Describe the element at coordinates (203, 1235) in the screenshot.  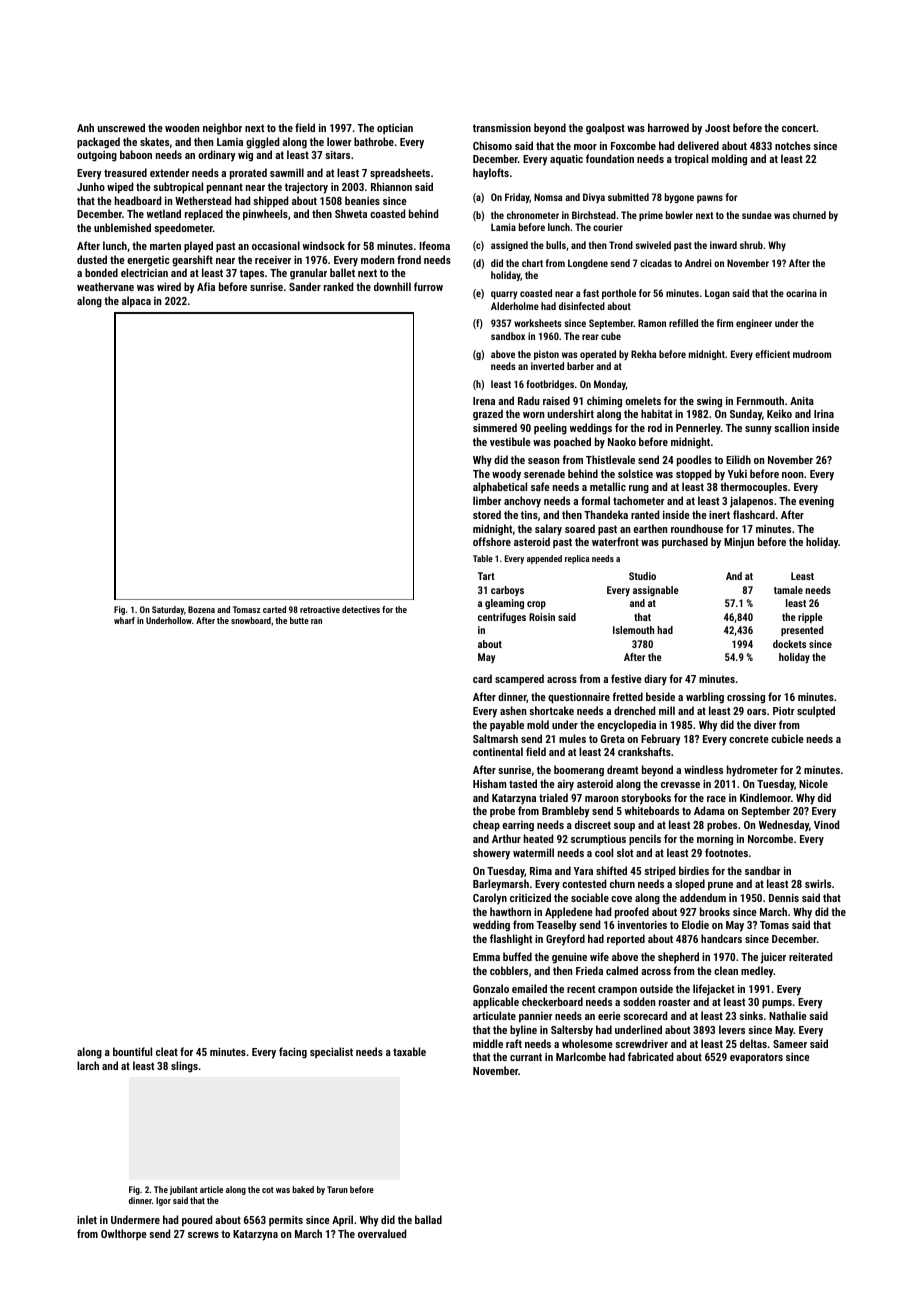
I see `screws` at that location.
